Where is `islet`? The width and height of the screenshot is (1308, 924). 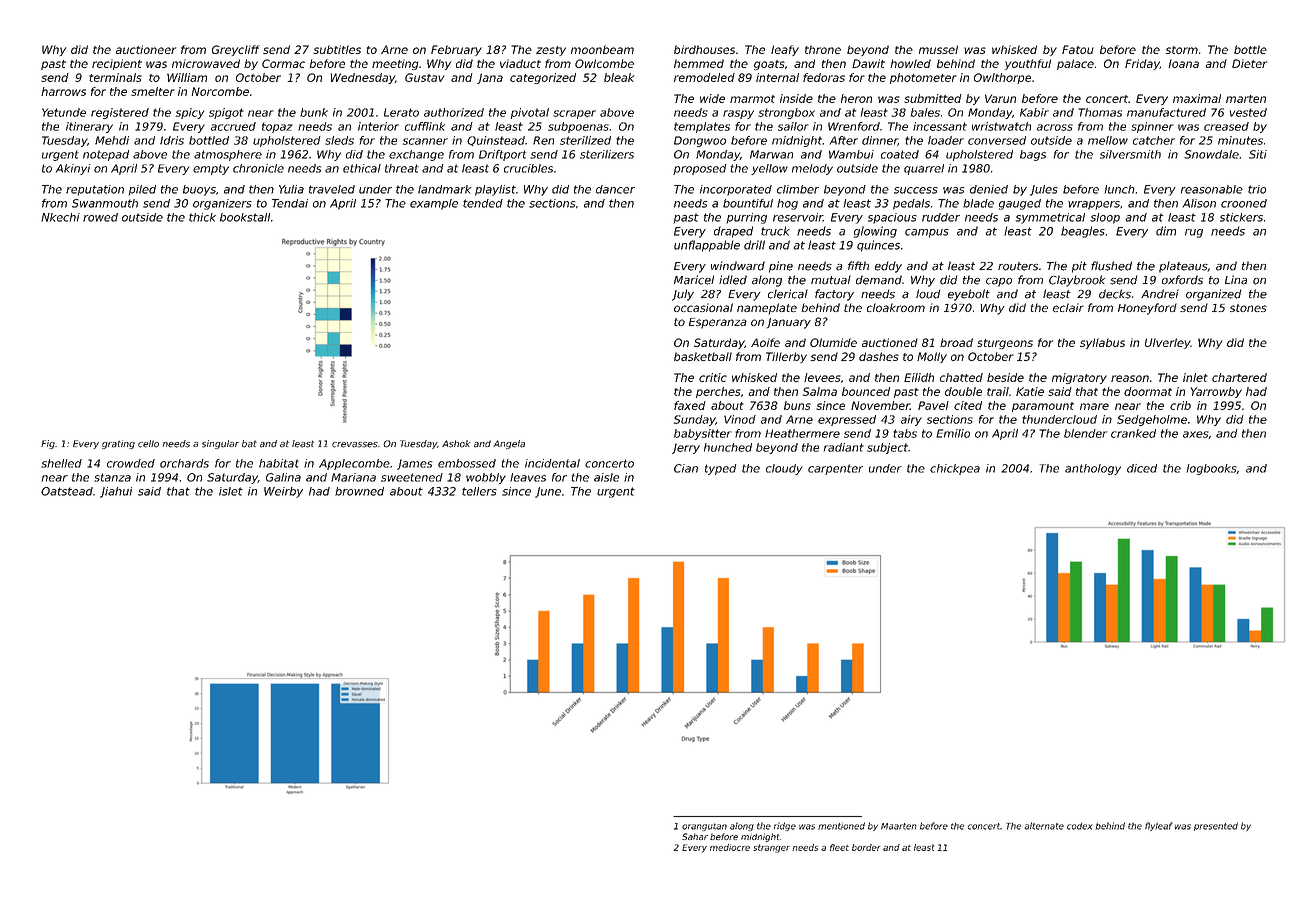
islet is located at coordinates (231, 491).
